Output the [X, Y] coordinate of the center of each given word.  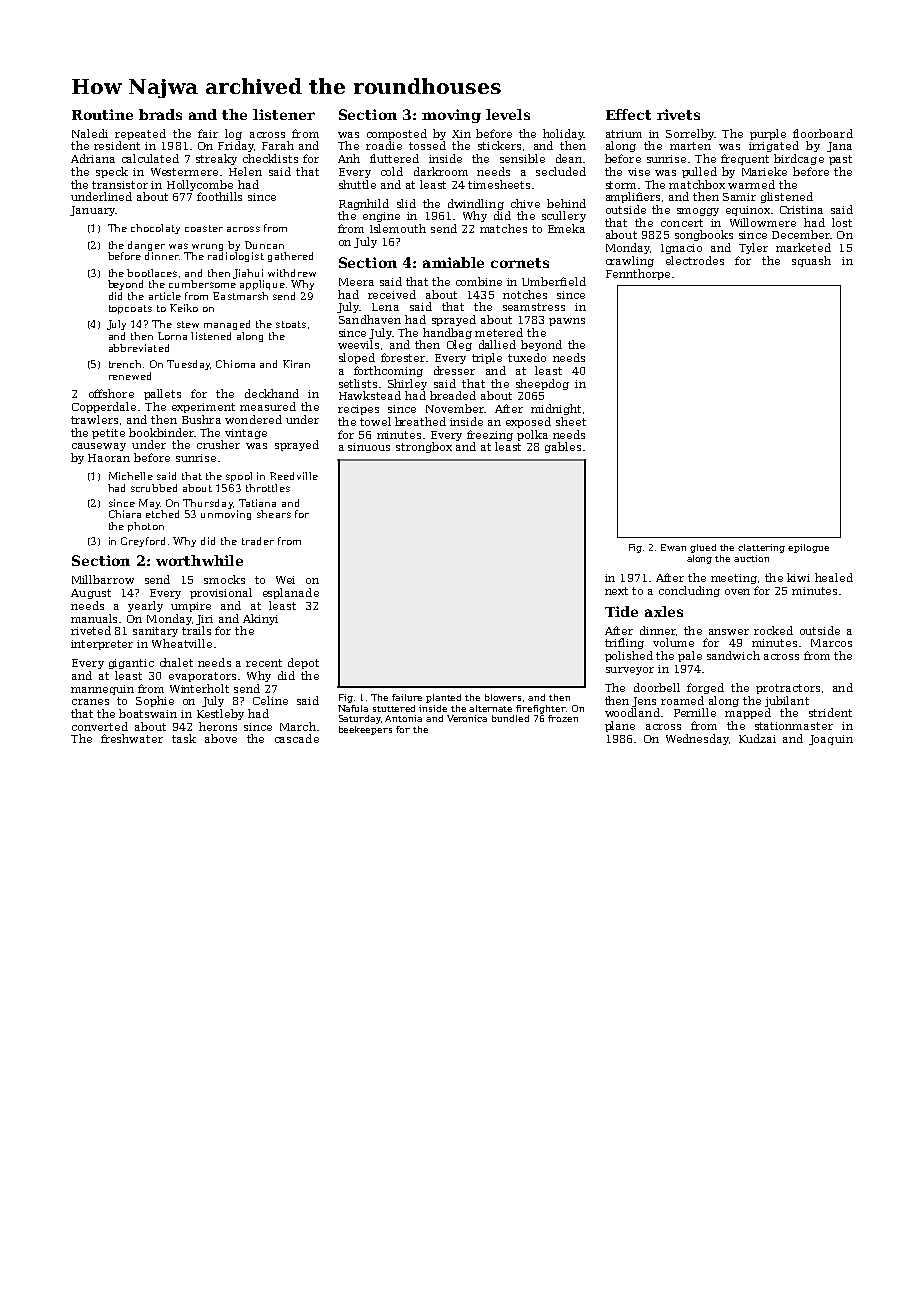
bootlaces [152, 273]
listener [284, 114]
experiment [203, 408]
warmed [751, 184]
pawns [567, 322]
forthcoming [388, 371]
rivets [678, 114]
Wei [285, 580]
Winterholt [199, 688]
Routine [102, 114]
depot [303, 663]
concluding [689, 591]
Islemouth [398, 228]
